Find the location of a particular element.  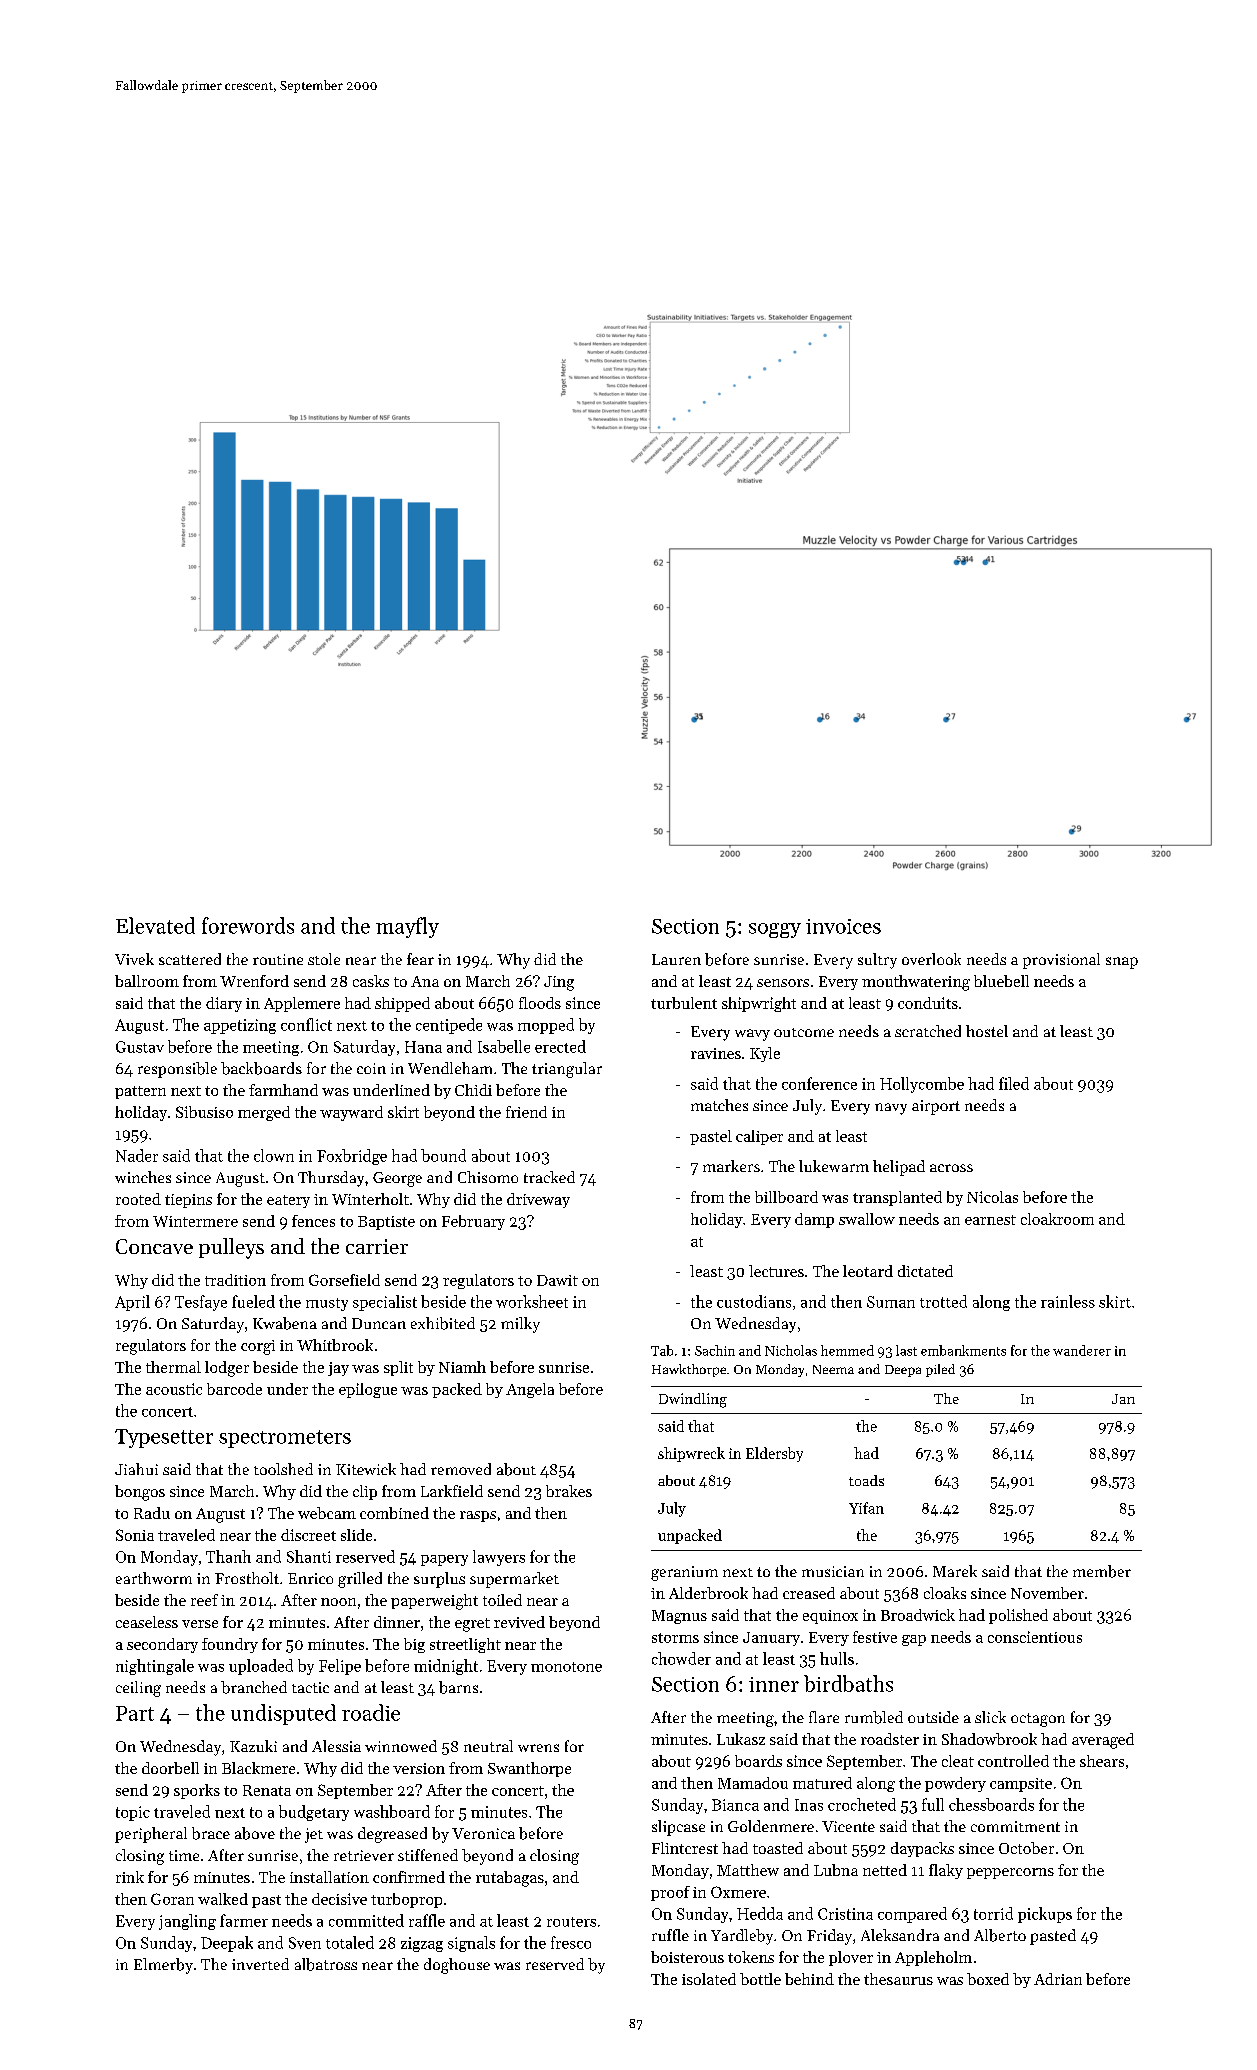

worksheet is located at coordinates (532, 1301).
